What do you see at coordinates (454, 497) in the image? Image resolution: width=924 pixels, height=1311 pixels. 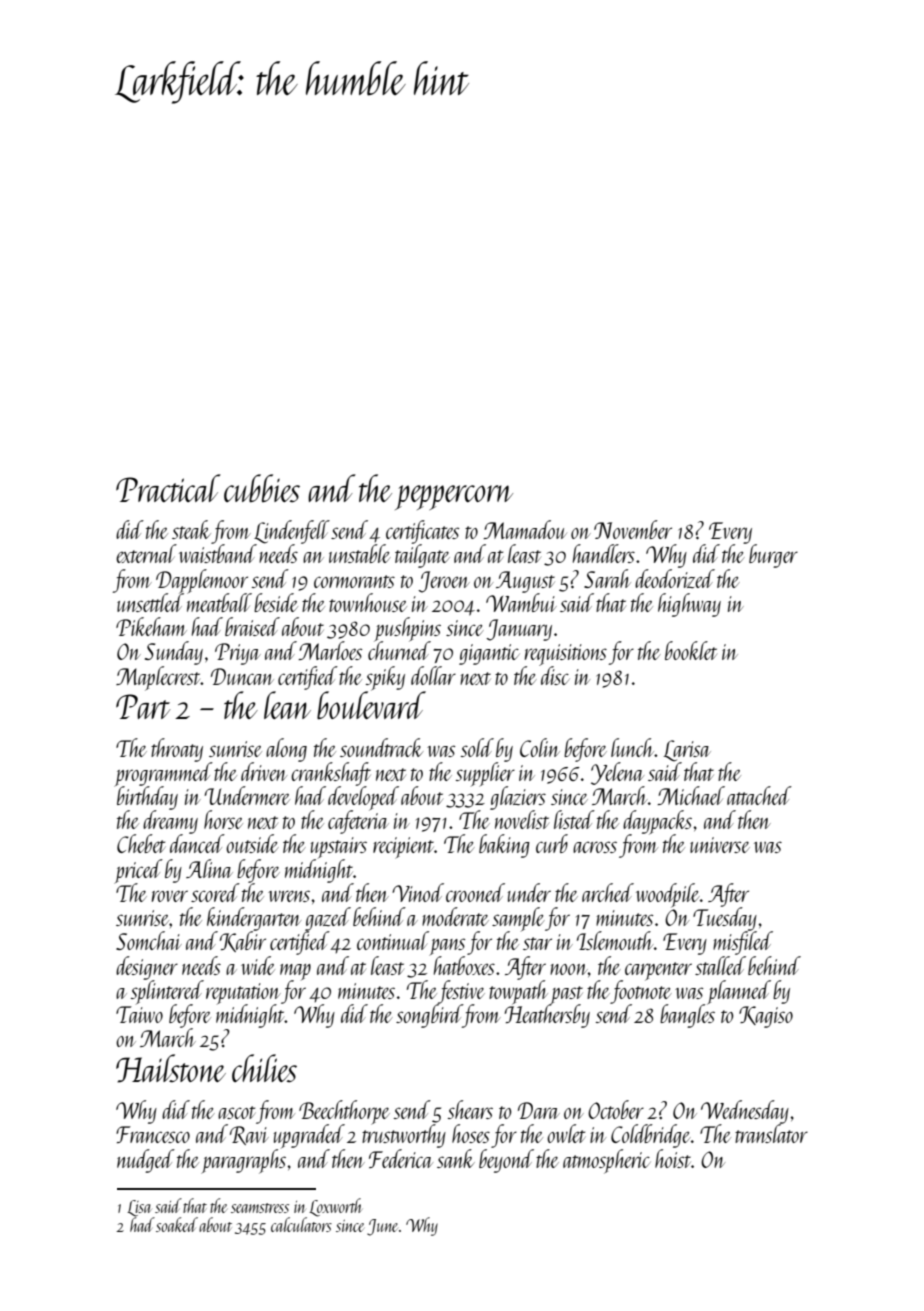 I see `peppercorn` at bounding box center [454, 497].
